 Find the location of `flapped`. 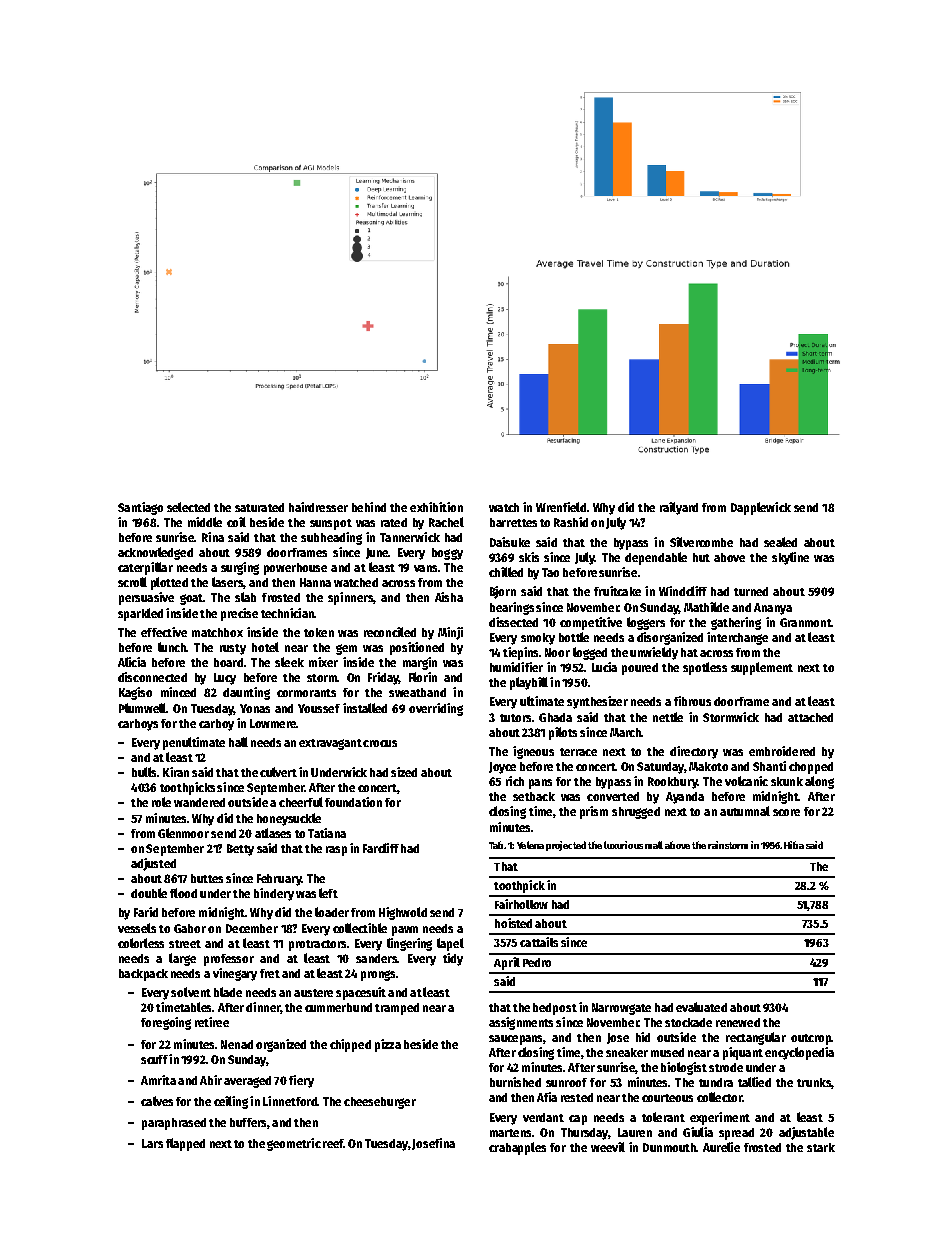

flapped is located at coordinates (185, 1144).
